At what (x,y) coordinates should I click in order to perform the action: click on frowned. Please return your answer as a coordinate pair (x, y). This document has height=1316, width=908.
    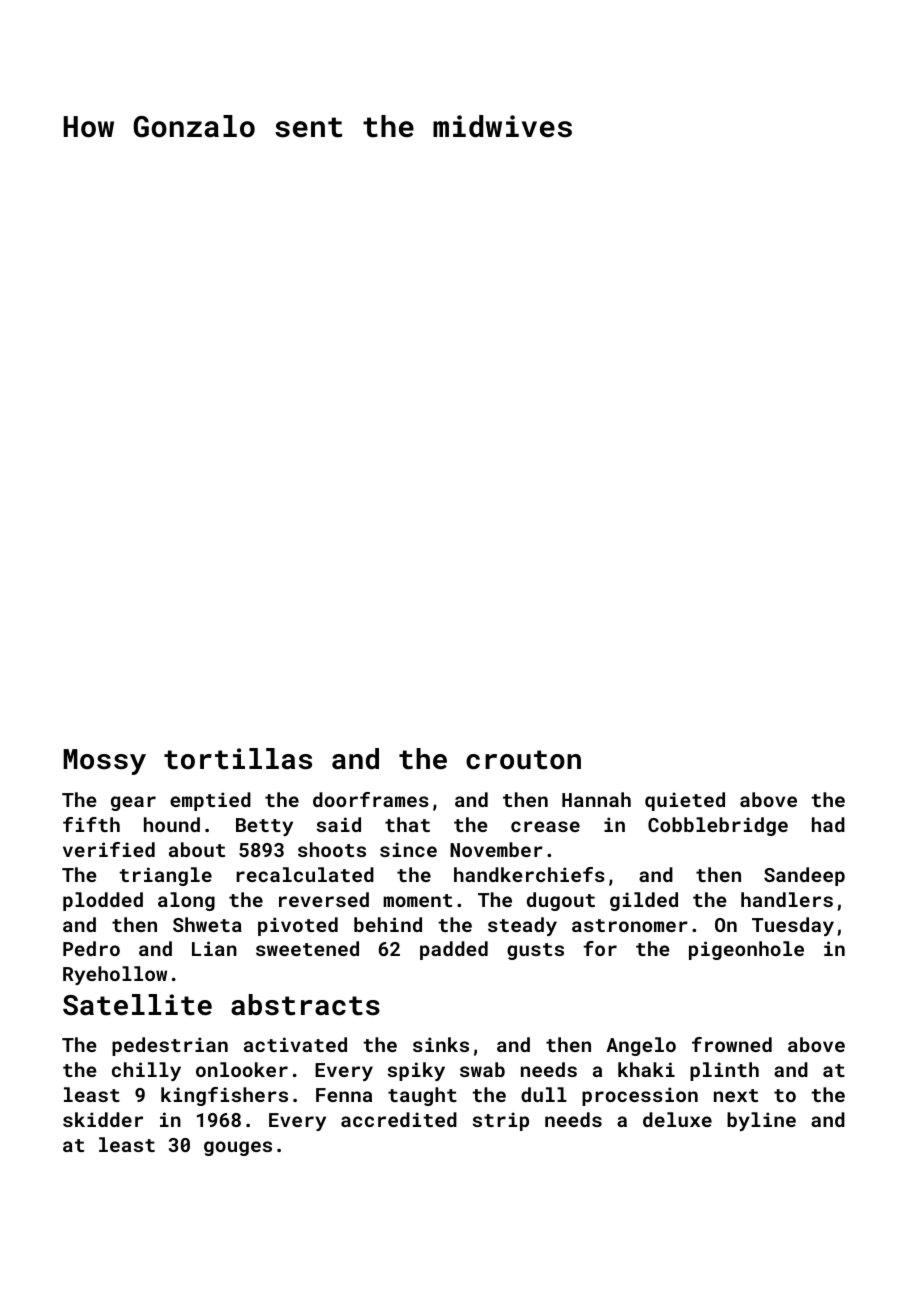
    Looking at the image, I should click on (732, 1044).
